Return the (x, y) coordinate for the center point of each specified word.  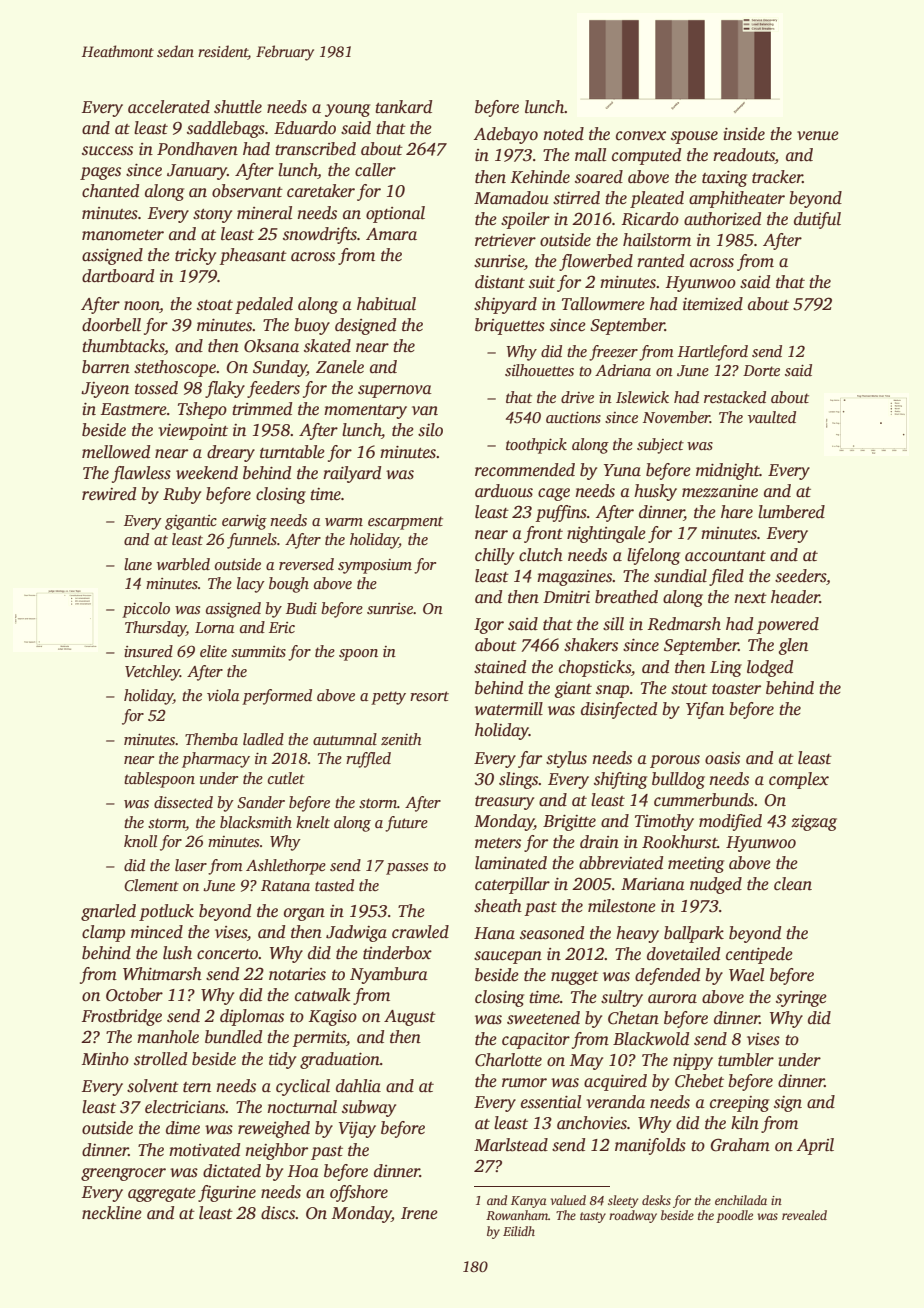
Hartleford (713, 353)
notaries (297, 974)
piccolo (146, 610)
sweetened (543, 1018)
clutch (541, 555)
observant (247, 191)
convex (641, 136)
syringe (801, 999)
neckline (112, 1213)
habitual (386, 304)
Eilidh (519, 1231)
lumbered (791, 512)
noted (564, 134)
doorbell (111, 325)
